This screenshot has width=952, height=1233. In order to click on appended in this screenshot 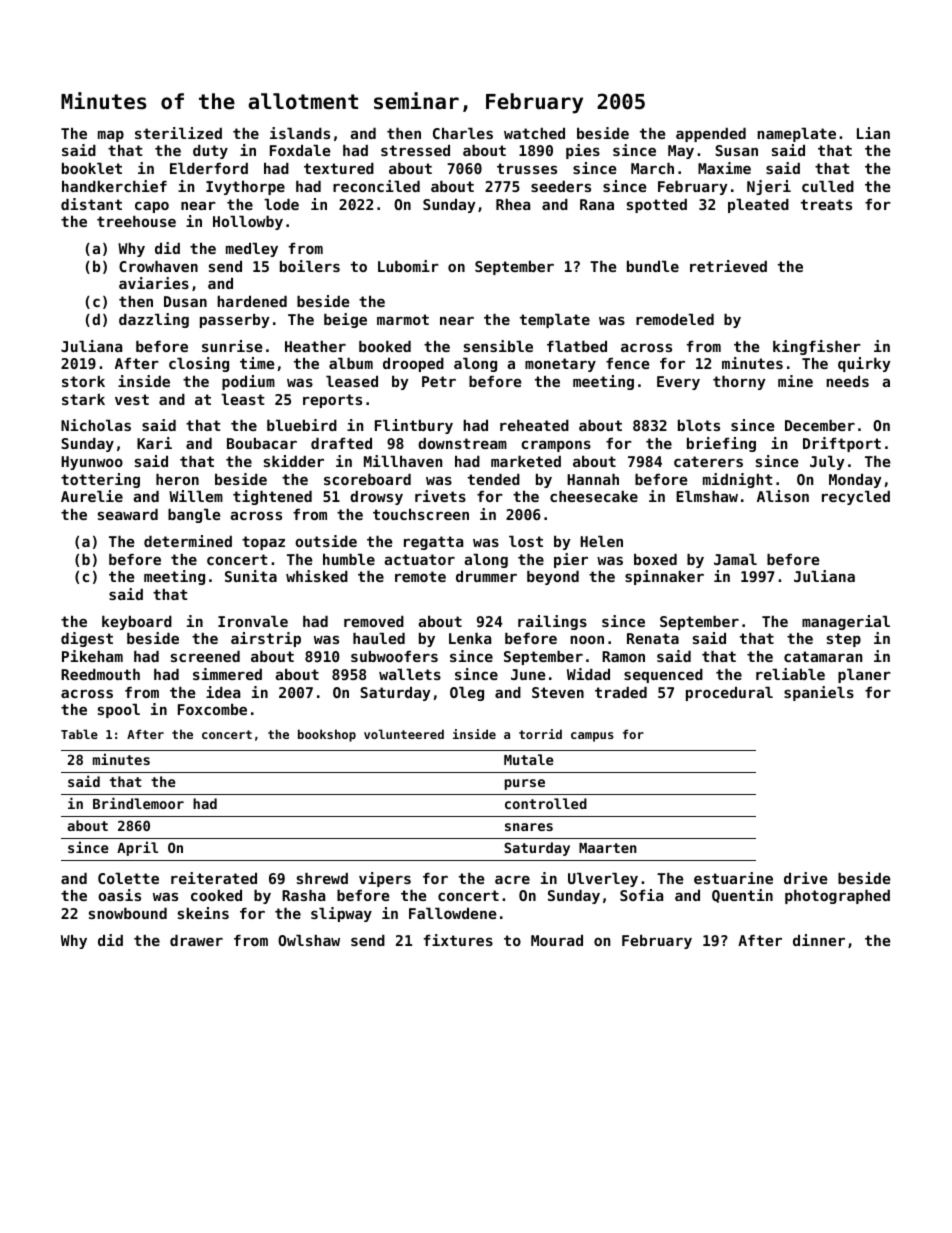, I will do `click(711, 135)`.
